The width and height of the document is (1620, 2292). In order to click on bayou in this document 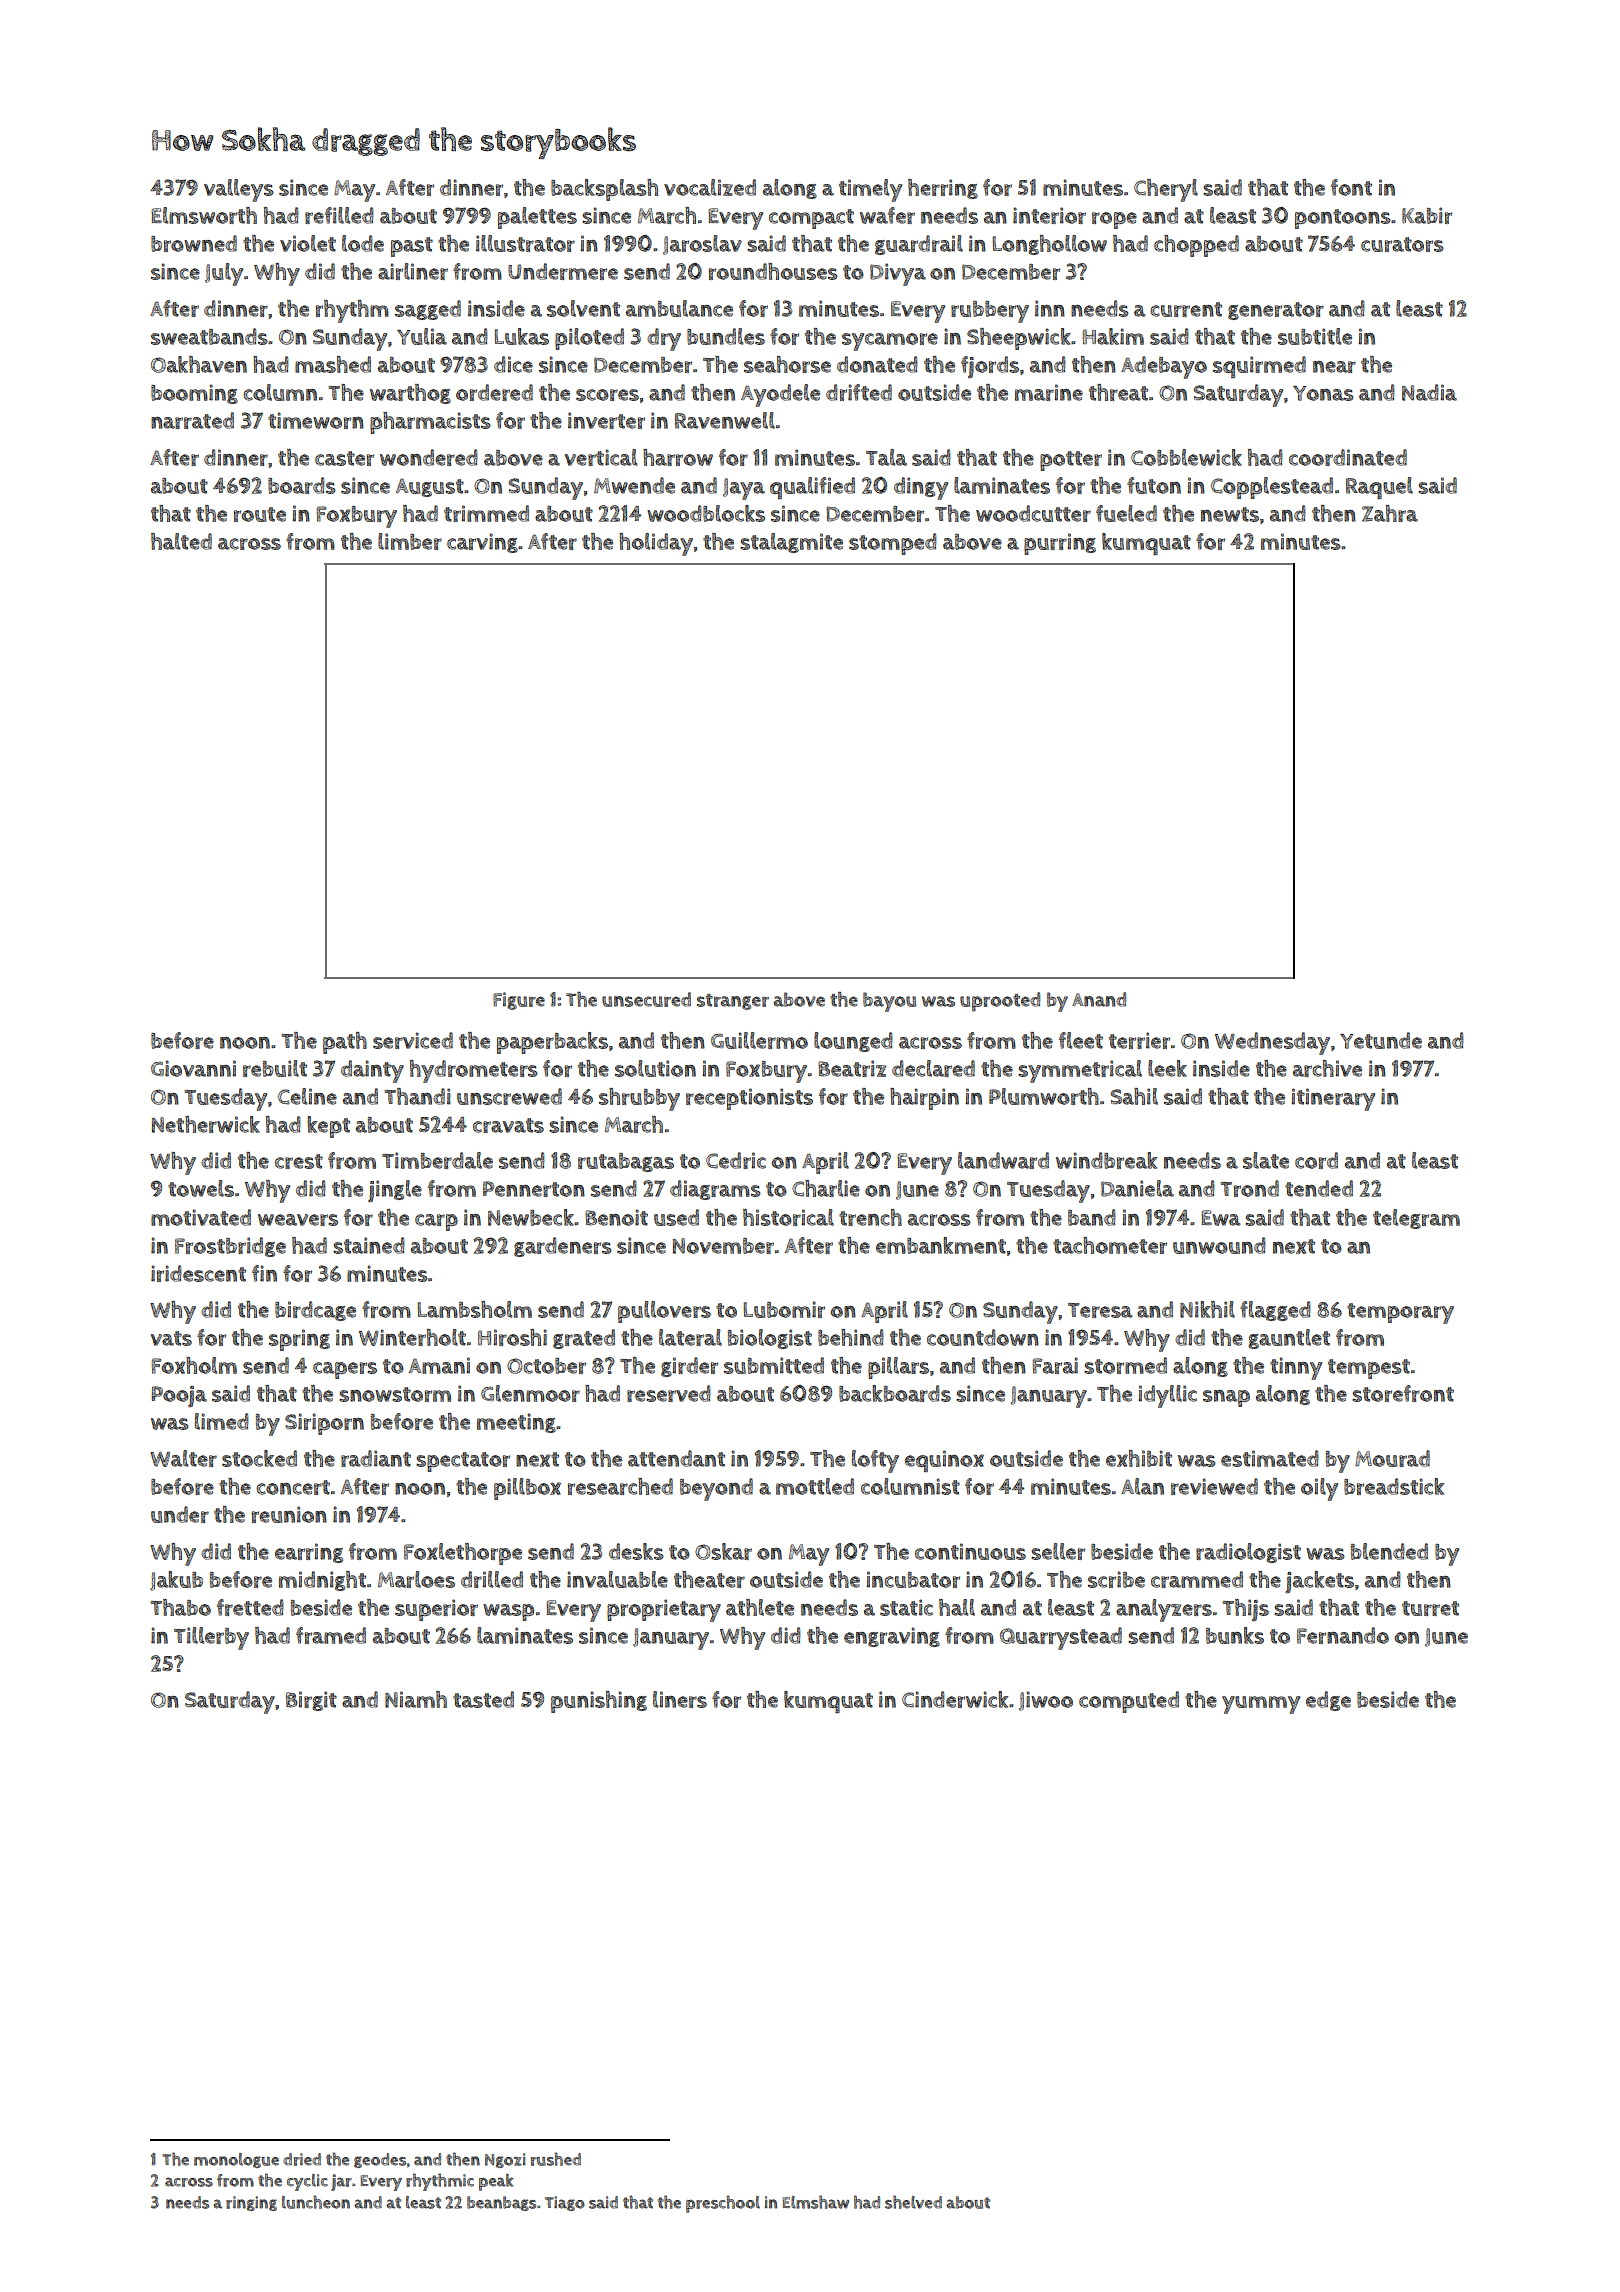, I will do `click(889, 1002)`.
